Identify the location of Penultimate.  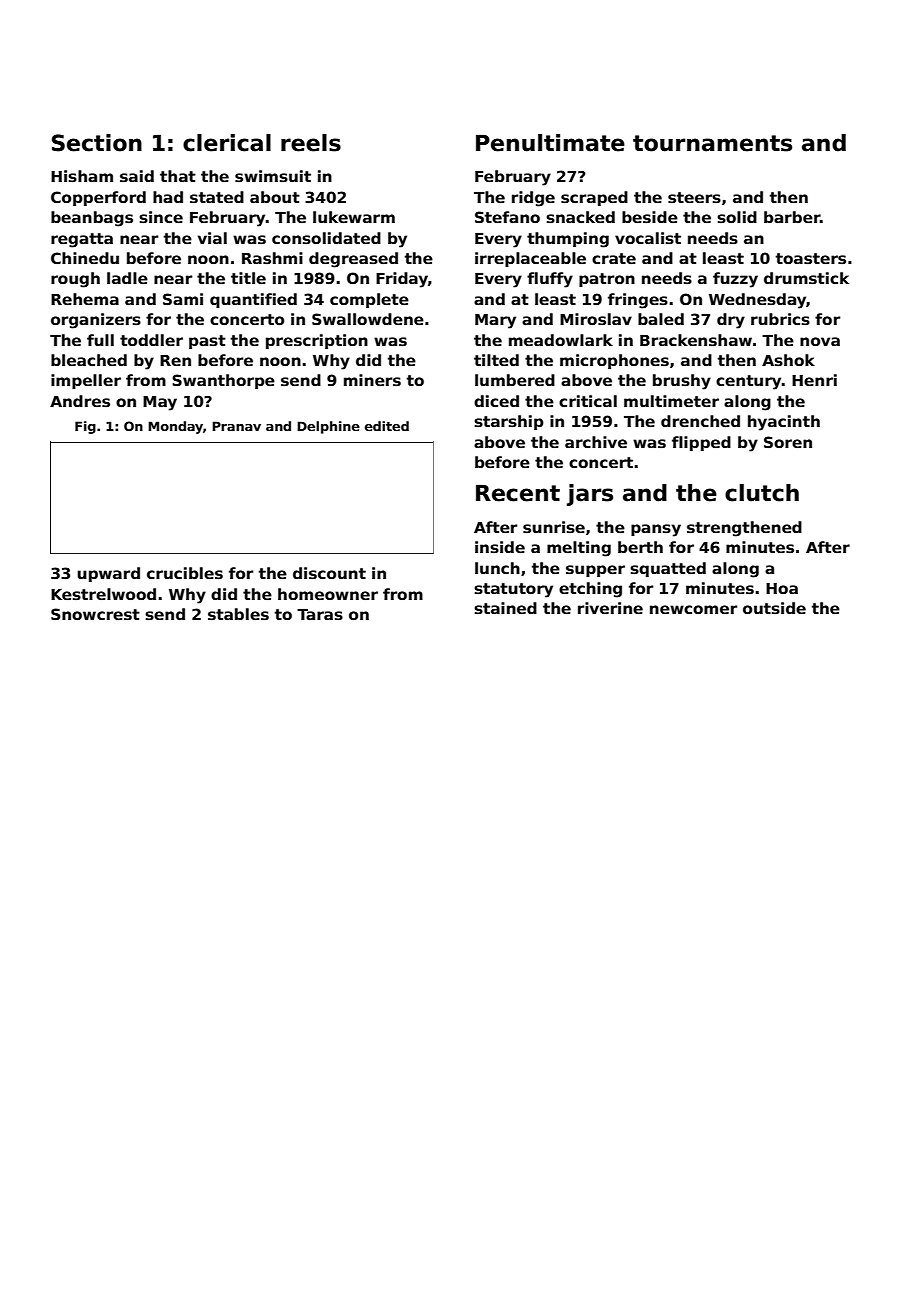
(550, 143).
